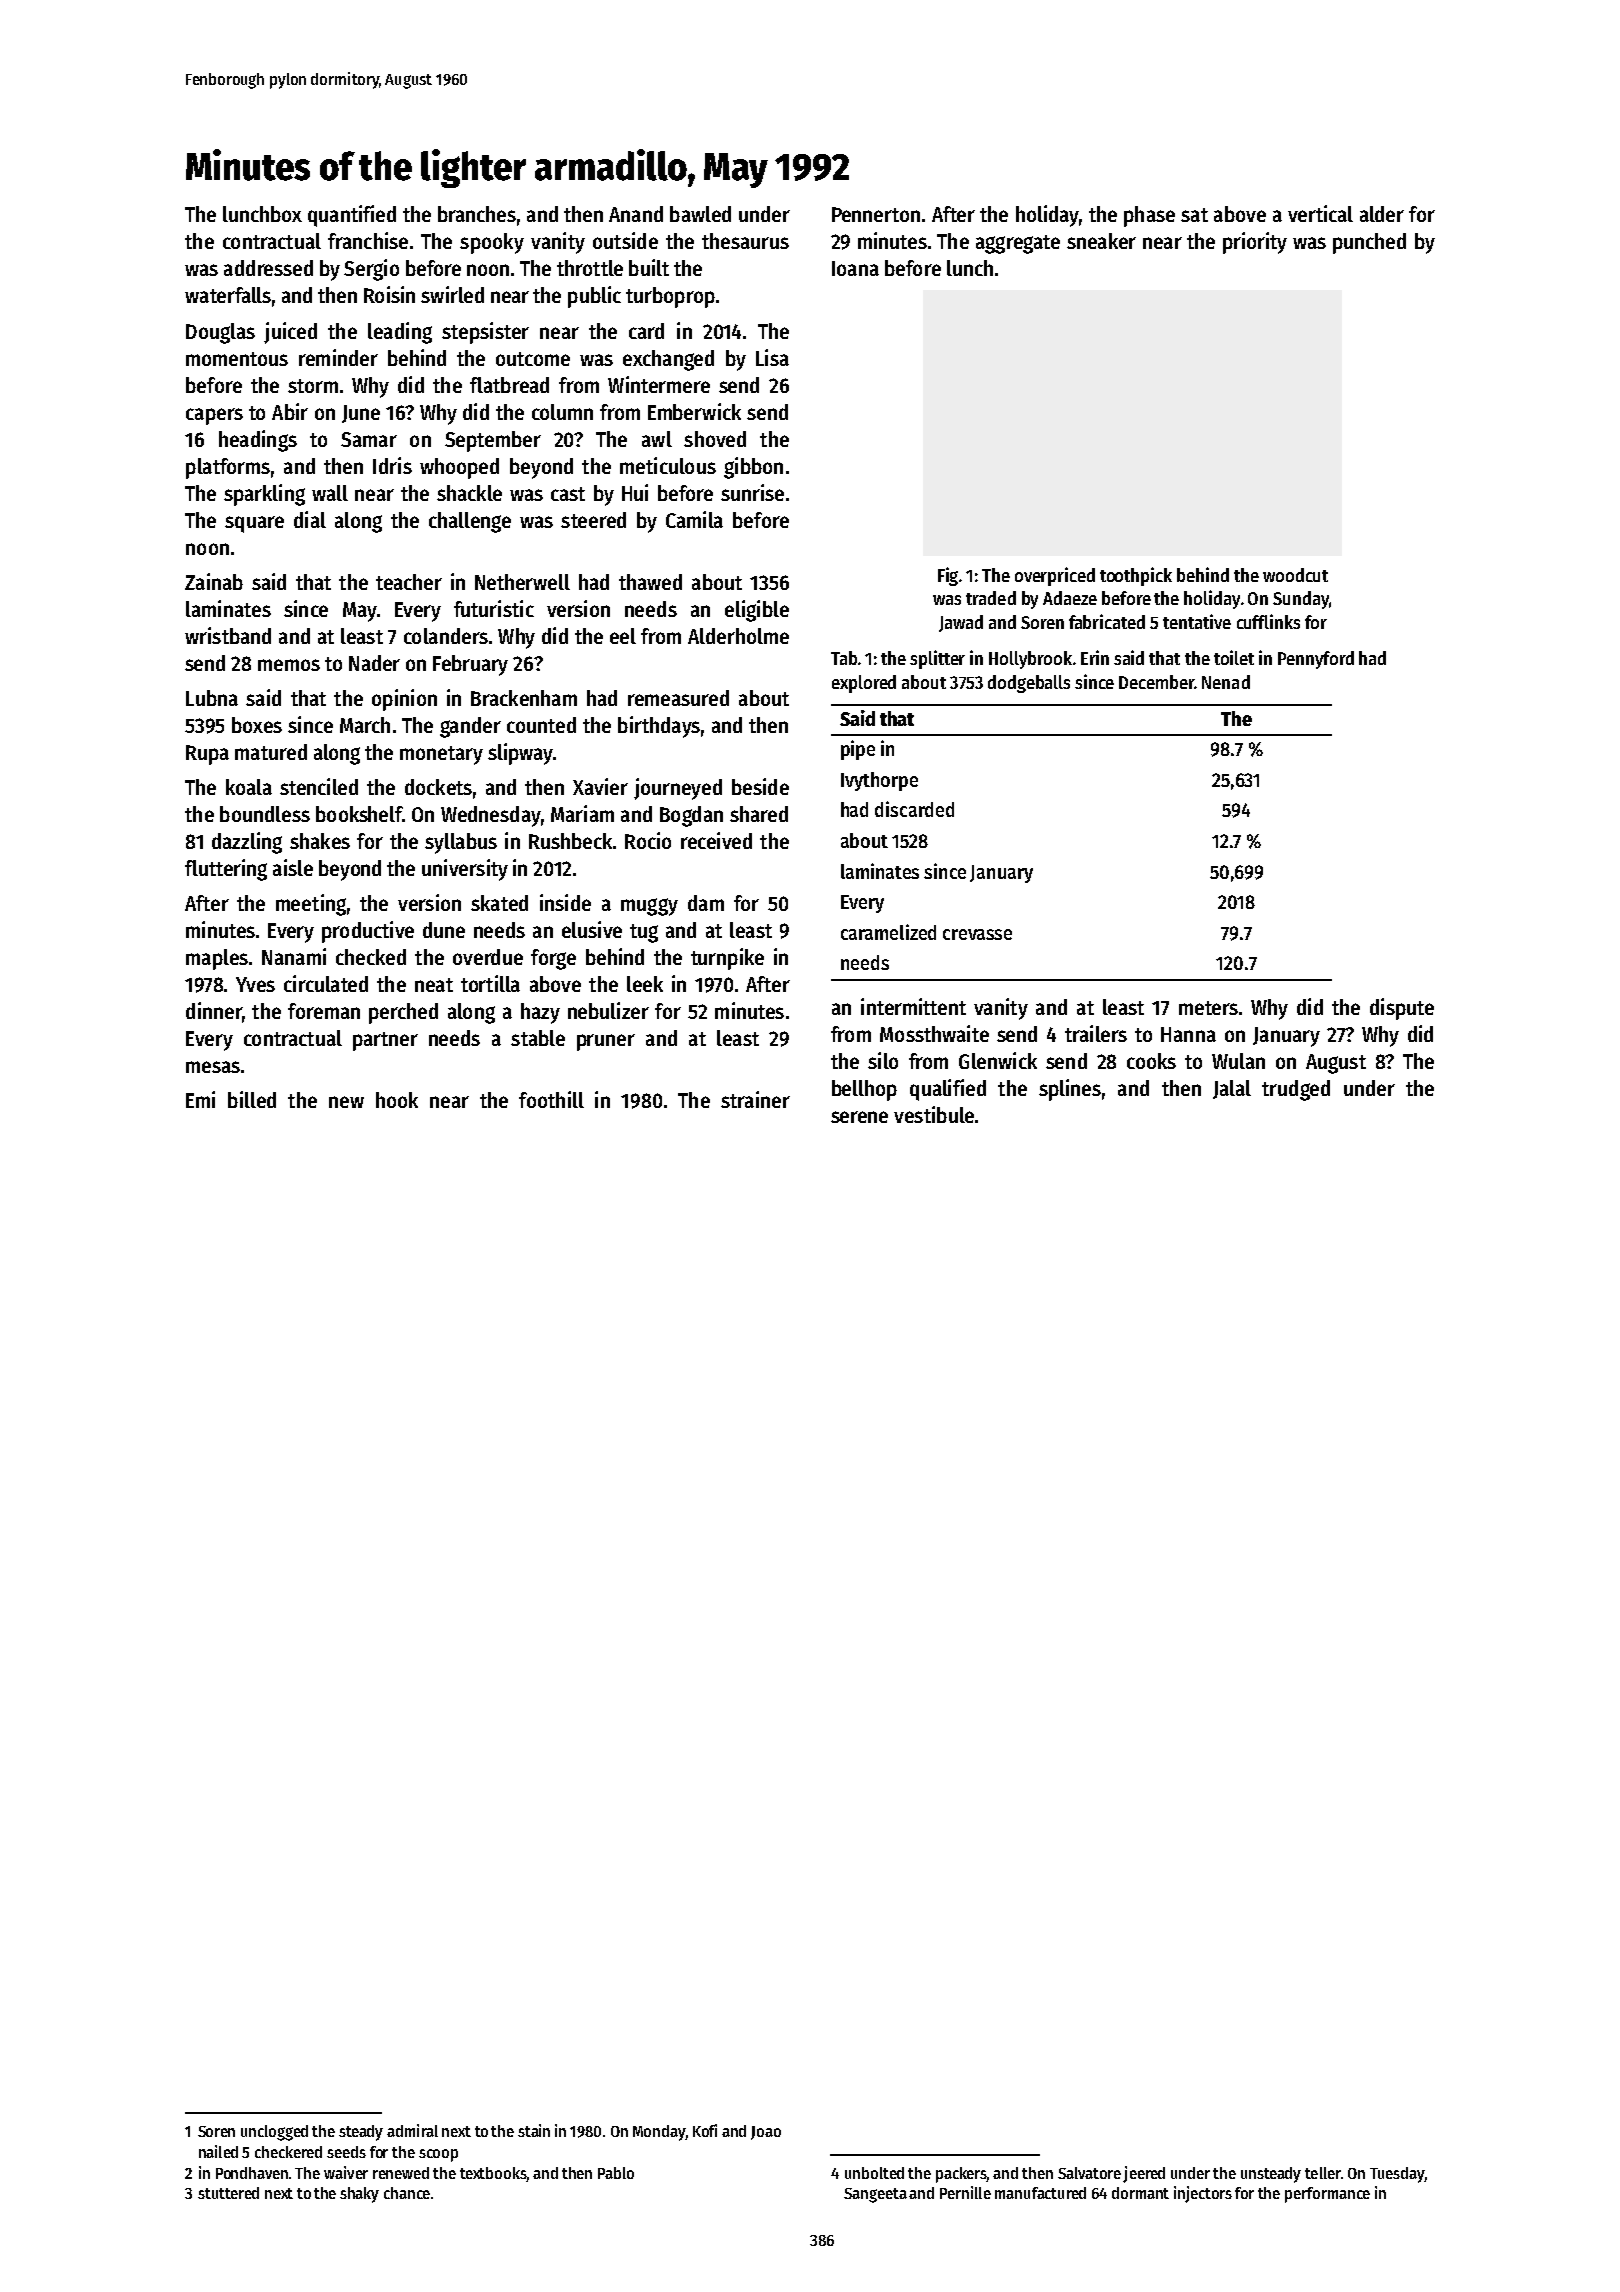 This page has width=1620, height=2292. I want to click on stuttered, so click(228, 2193).
